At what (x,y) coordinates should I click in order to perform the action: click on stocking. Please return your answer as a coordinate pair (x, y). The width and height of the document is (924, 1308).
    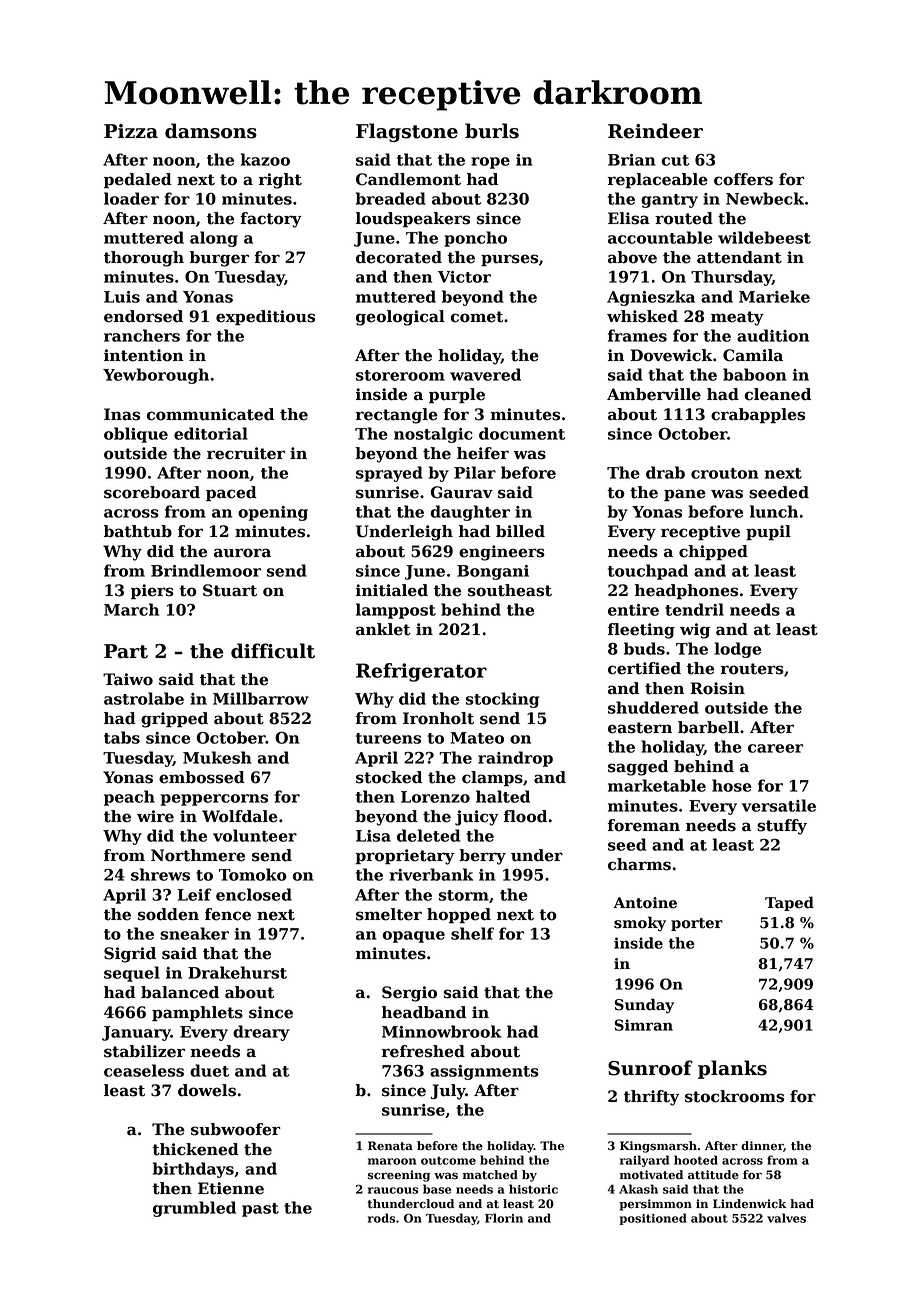
    Looking at the image, I should click on (502, 700).
